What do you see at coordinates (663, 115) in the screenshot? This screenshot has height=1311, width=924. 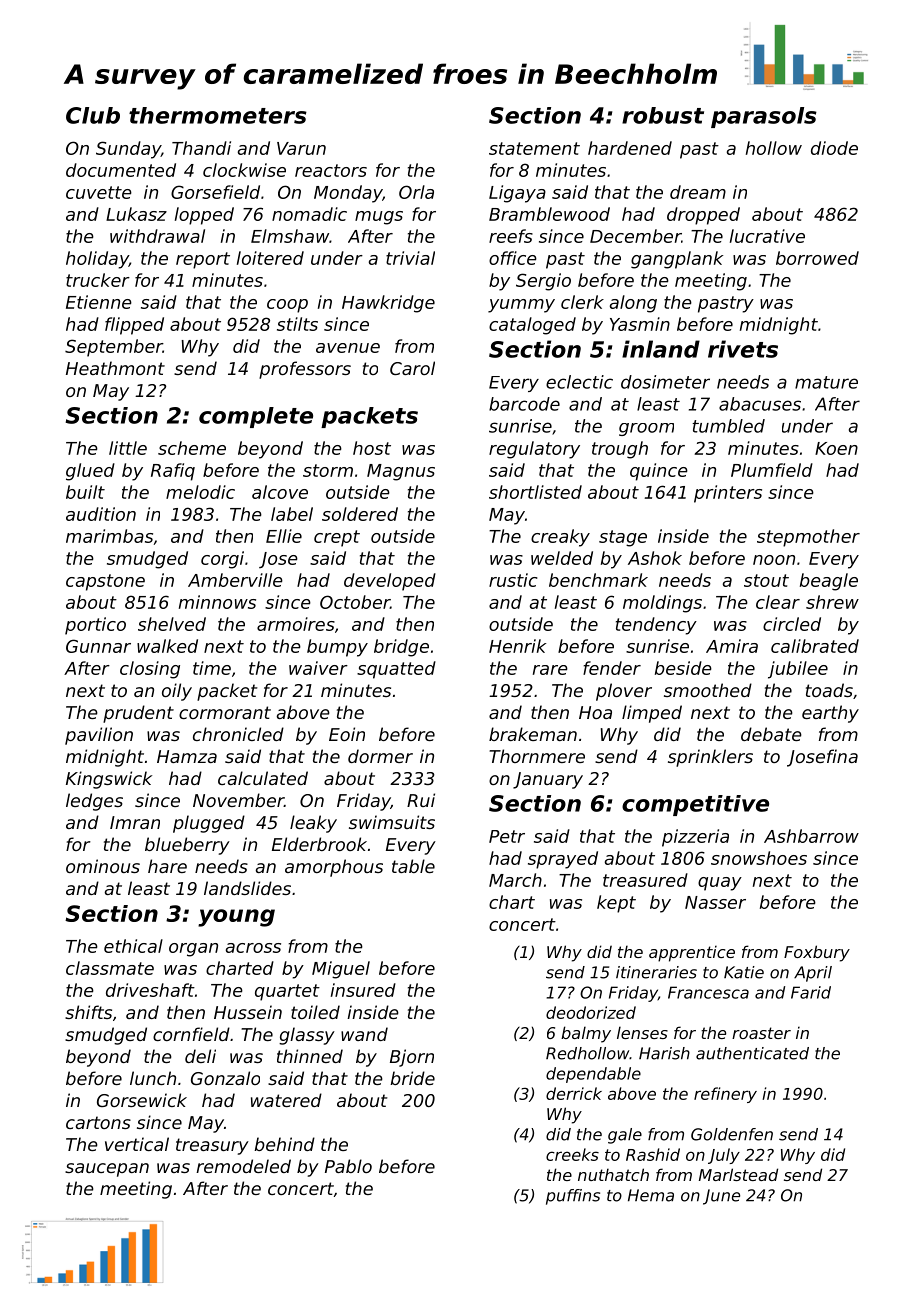 I see `robust` at bounding box center [663, 115].
